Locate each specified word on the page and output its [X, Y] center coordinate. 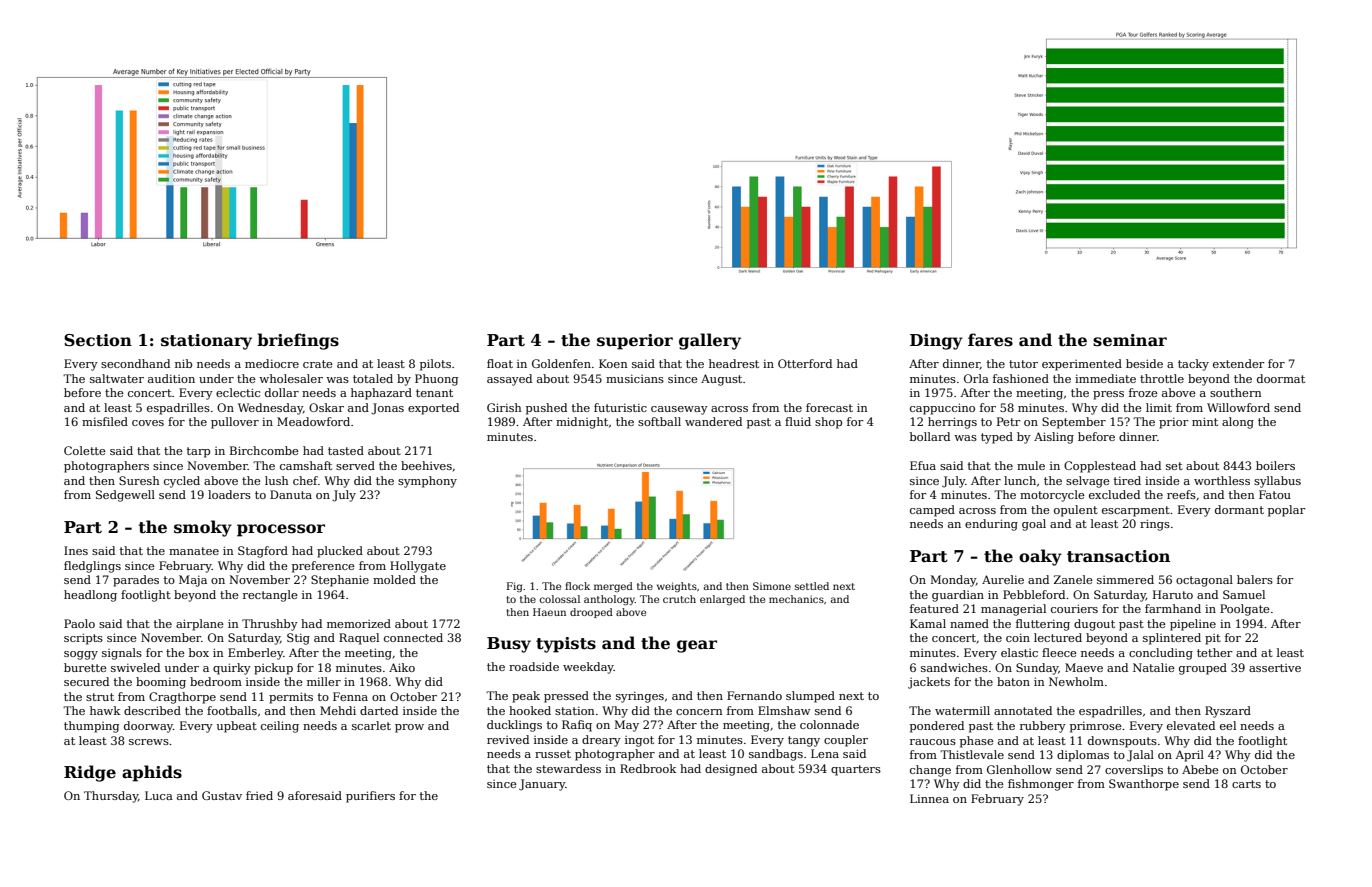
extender [1238, 363]
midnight [582, 423]
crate [318, 364]
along [1238, 423]
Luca [159, 795]
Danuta [291, 494]
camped [932, 511]
